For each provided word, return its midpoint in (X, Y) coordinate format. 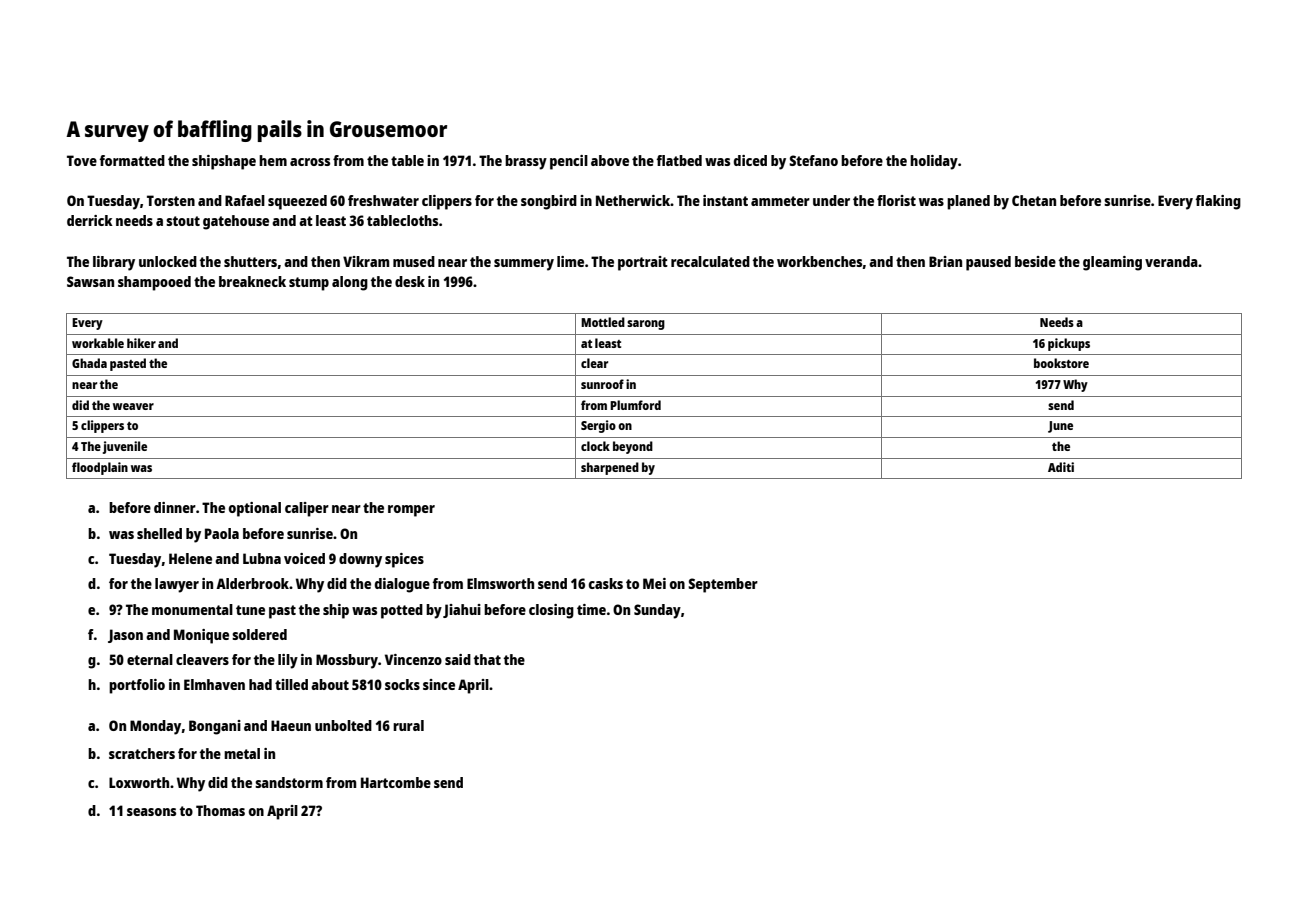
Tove (82, 160)
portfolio (137, 686)
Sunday (657, 611)
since (439, 684)
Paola (222, 533)
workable (98, 343)
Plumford (635, 405)
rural (408, 725)
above (610, 160)
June (1060, 427)
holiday (934, 162)
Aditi (1061, 467)
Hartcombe (396, 782)
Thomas (220, 810)
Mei (654, 583)
